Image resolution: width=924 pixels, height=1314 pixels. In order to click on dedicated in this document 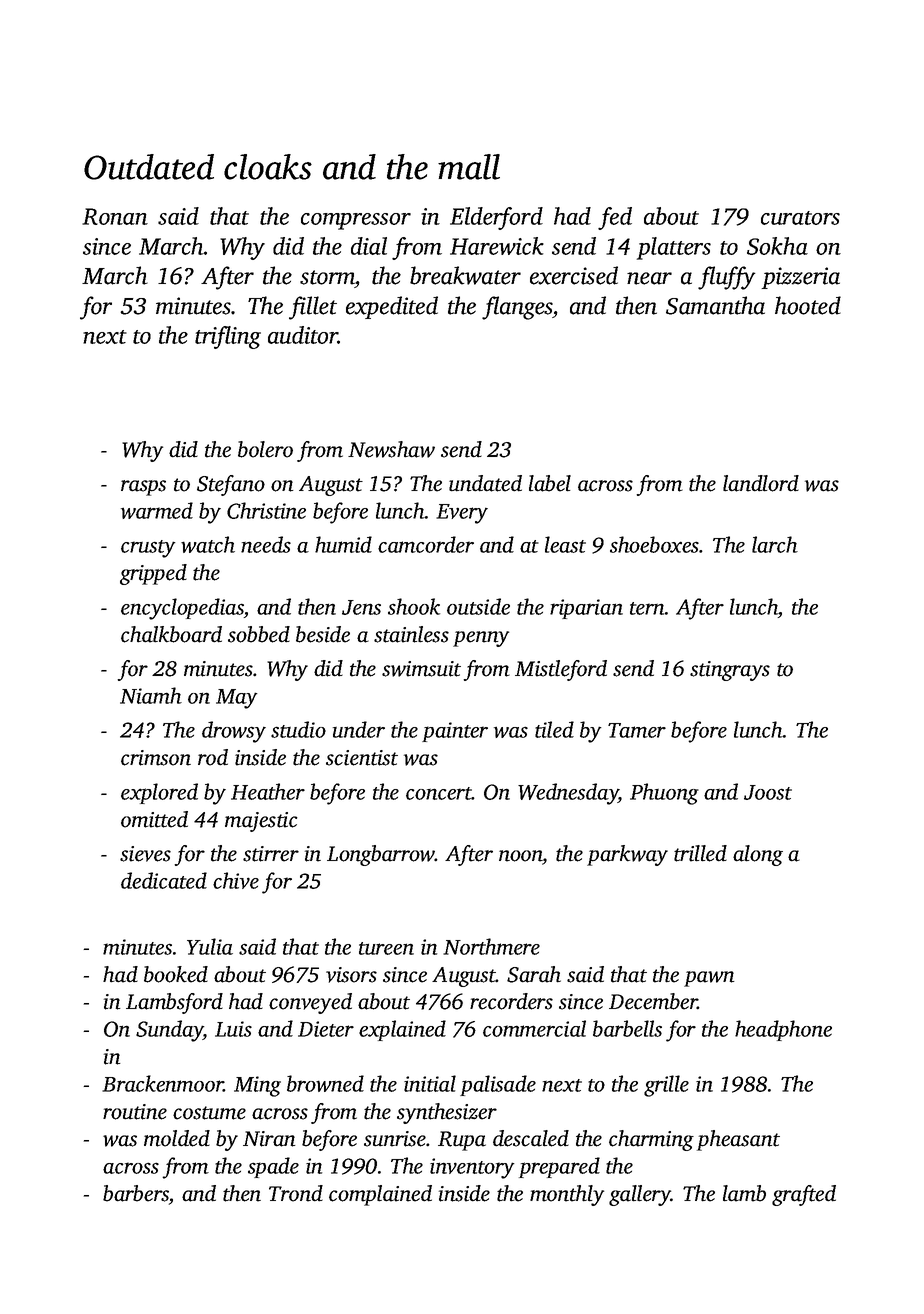, I will do `click(164, 880)`.
